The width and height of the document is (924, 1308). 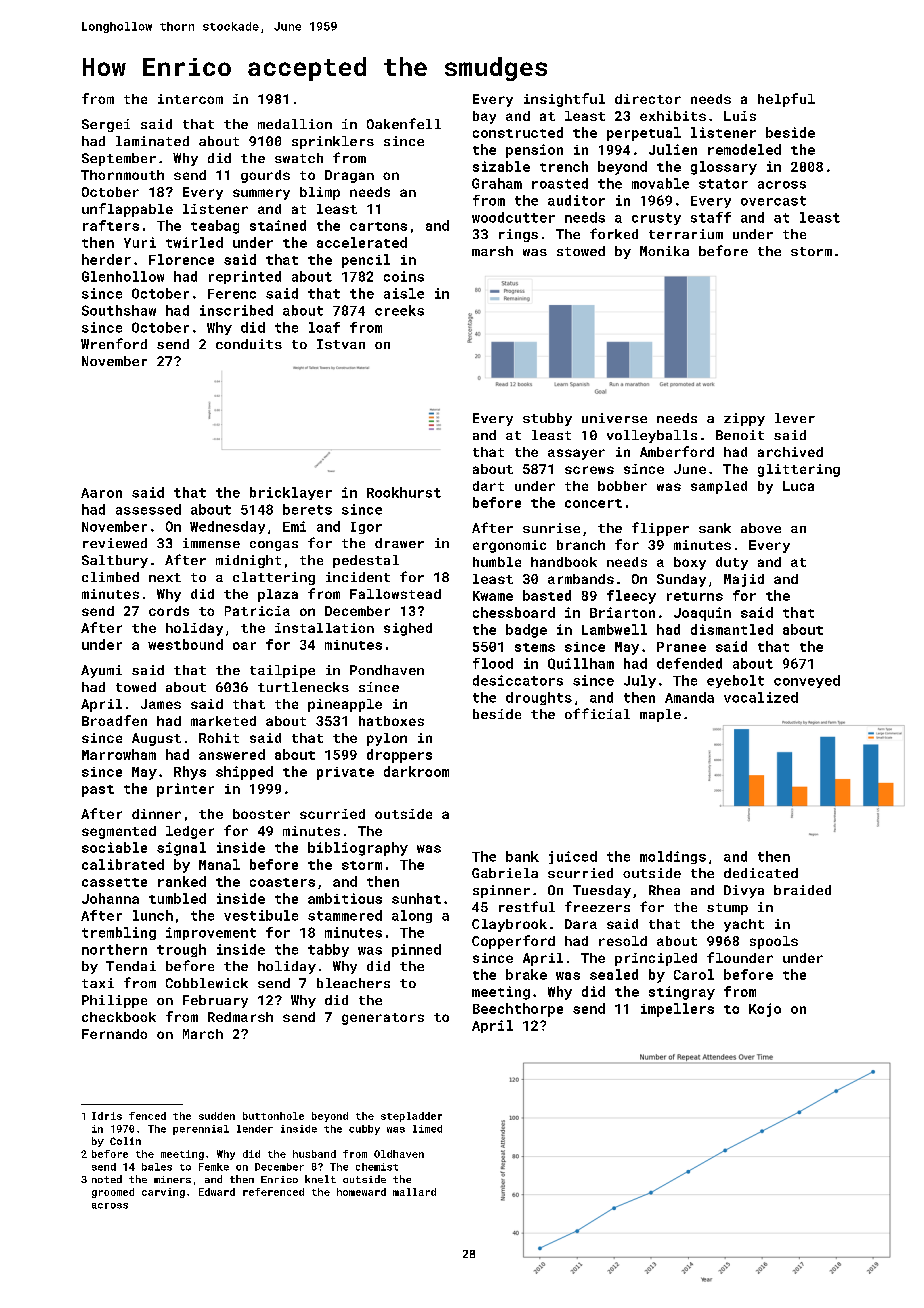 I want to click on Aaron, so click(x=101, y=493).
